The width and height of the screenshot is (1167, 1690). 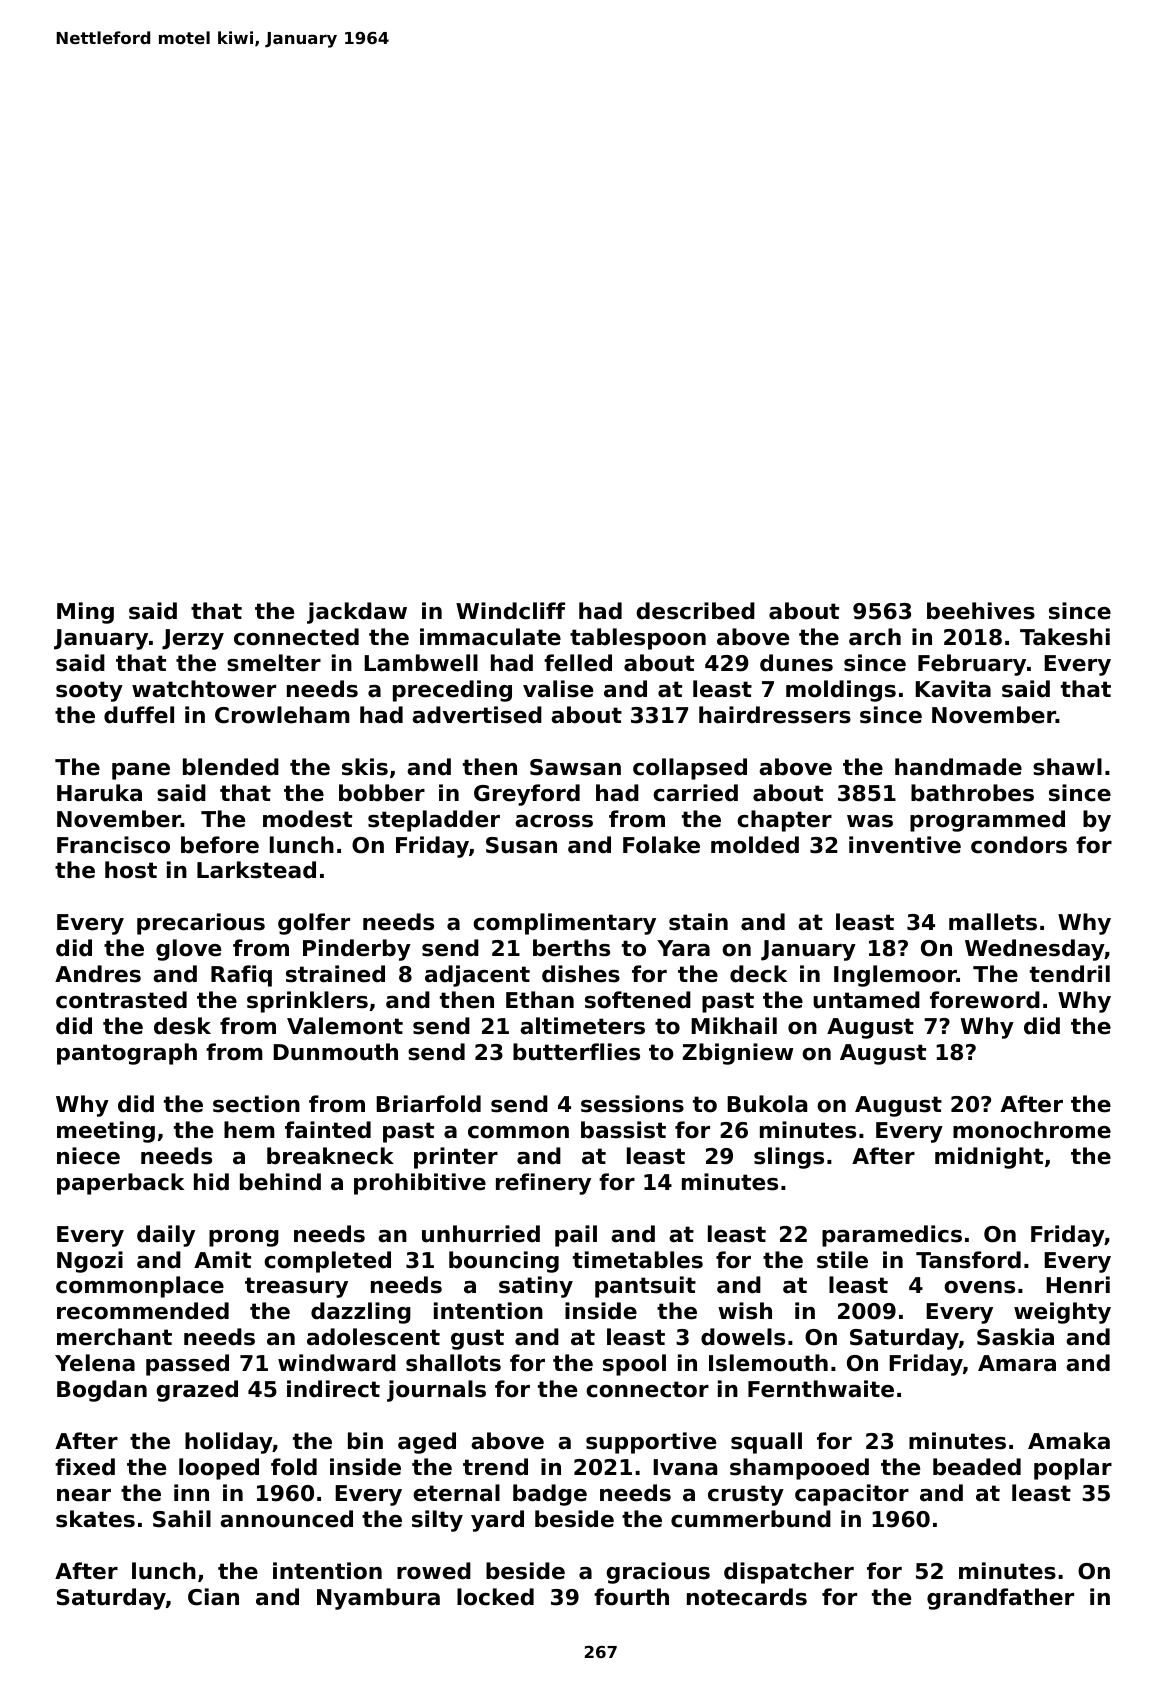 What do you see at coordinates (638, 1260) in the screenshot?
I see `timetables` at bounding box center [638, 1260].
